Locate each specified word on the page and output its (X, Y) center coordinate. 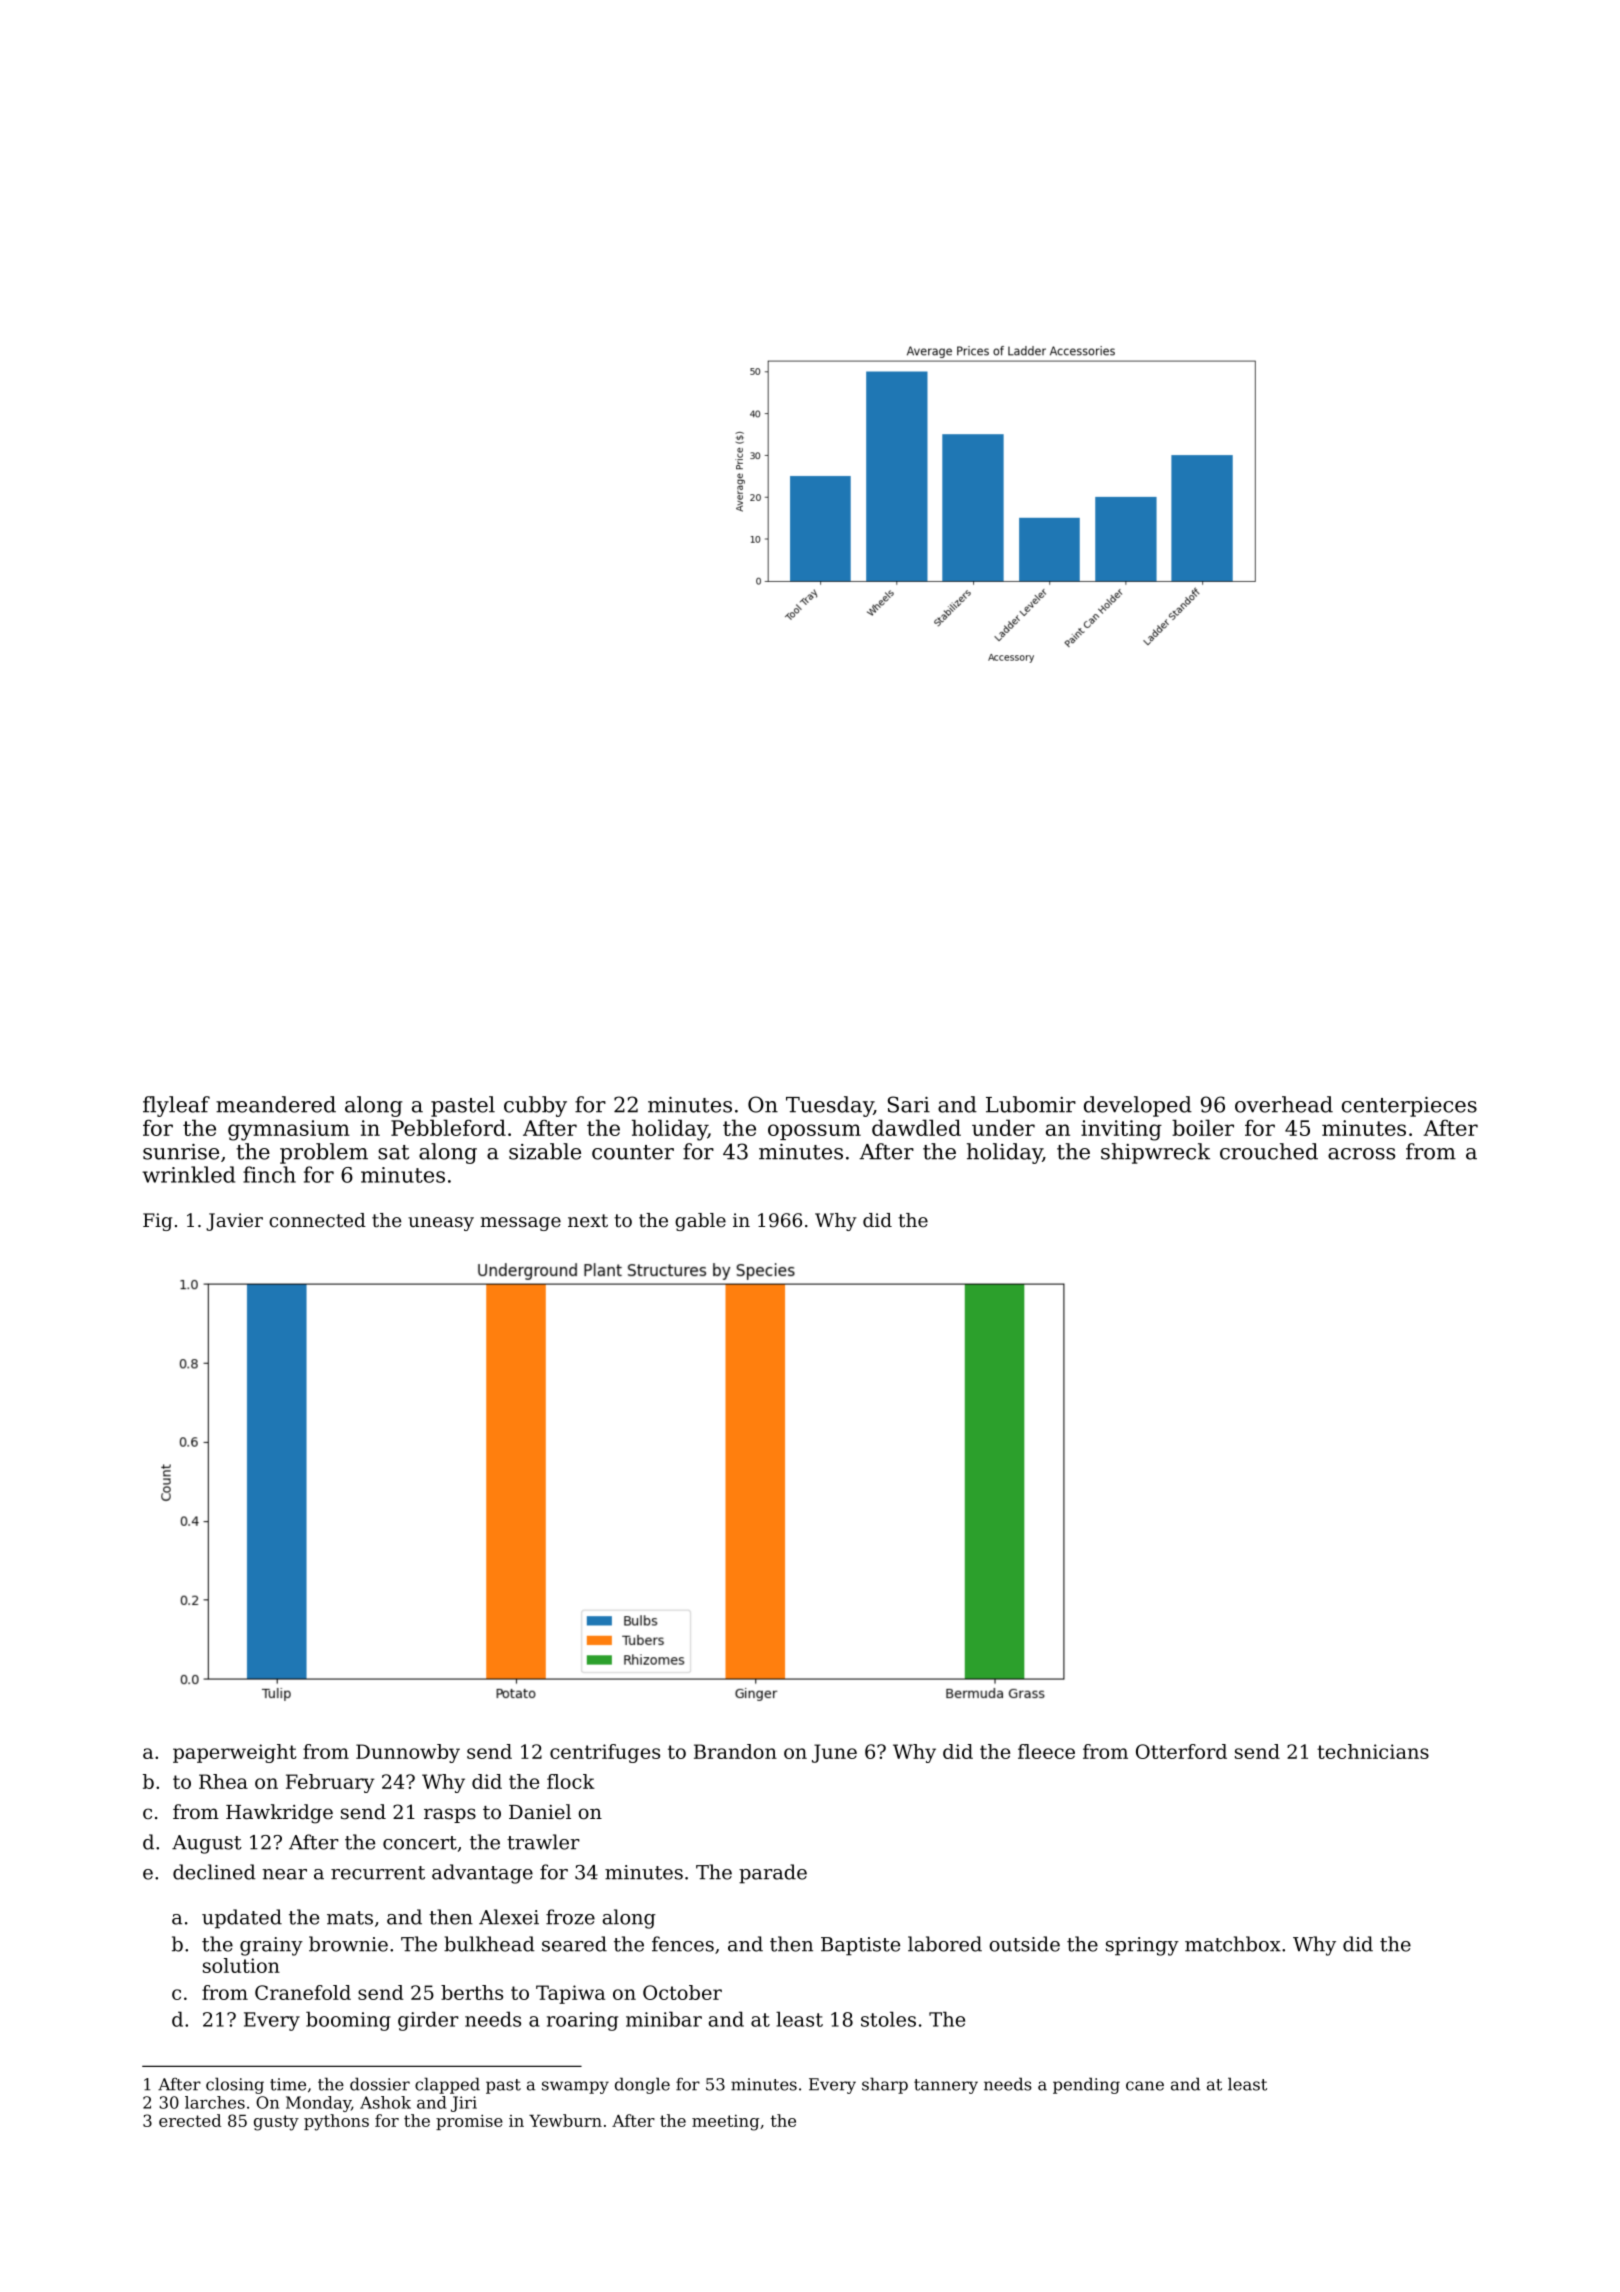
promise (469, 2122)
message (521, 1224)
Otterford (1181, 1751)
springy (1142, 1946)
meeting (725, 2122)
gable (700, 1222)
